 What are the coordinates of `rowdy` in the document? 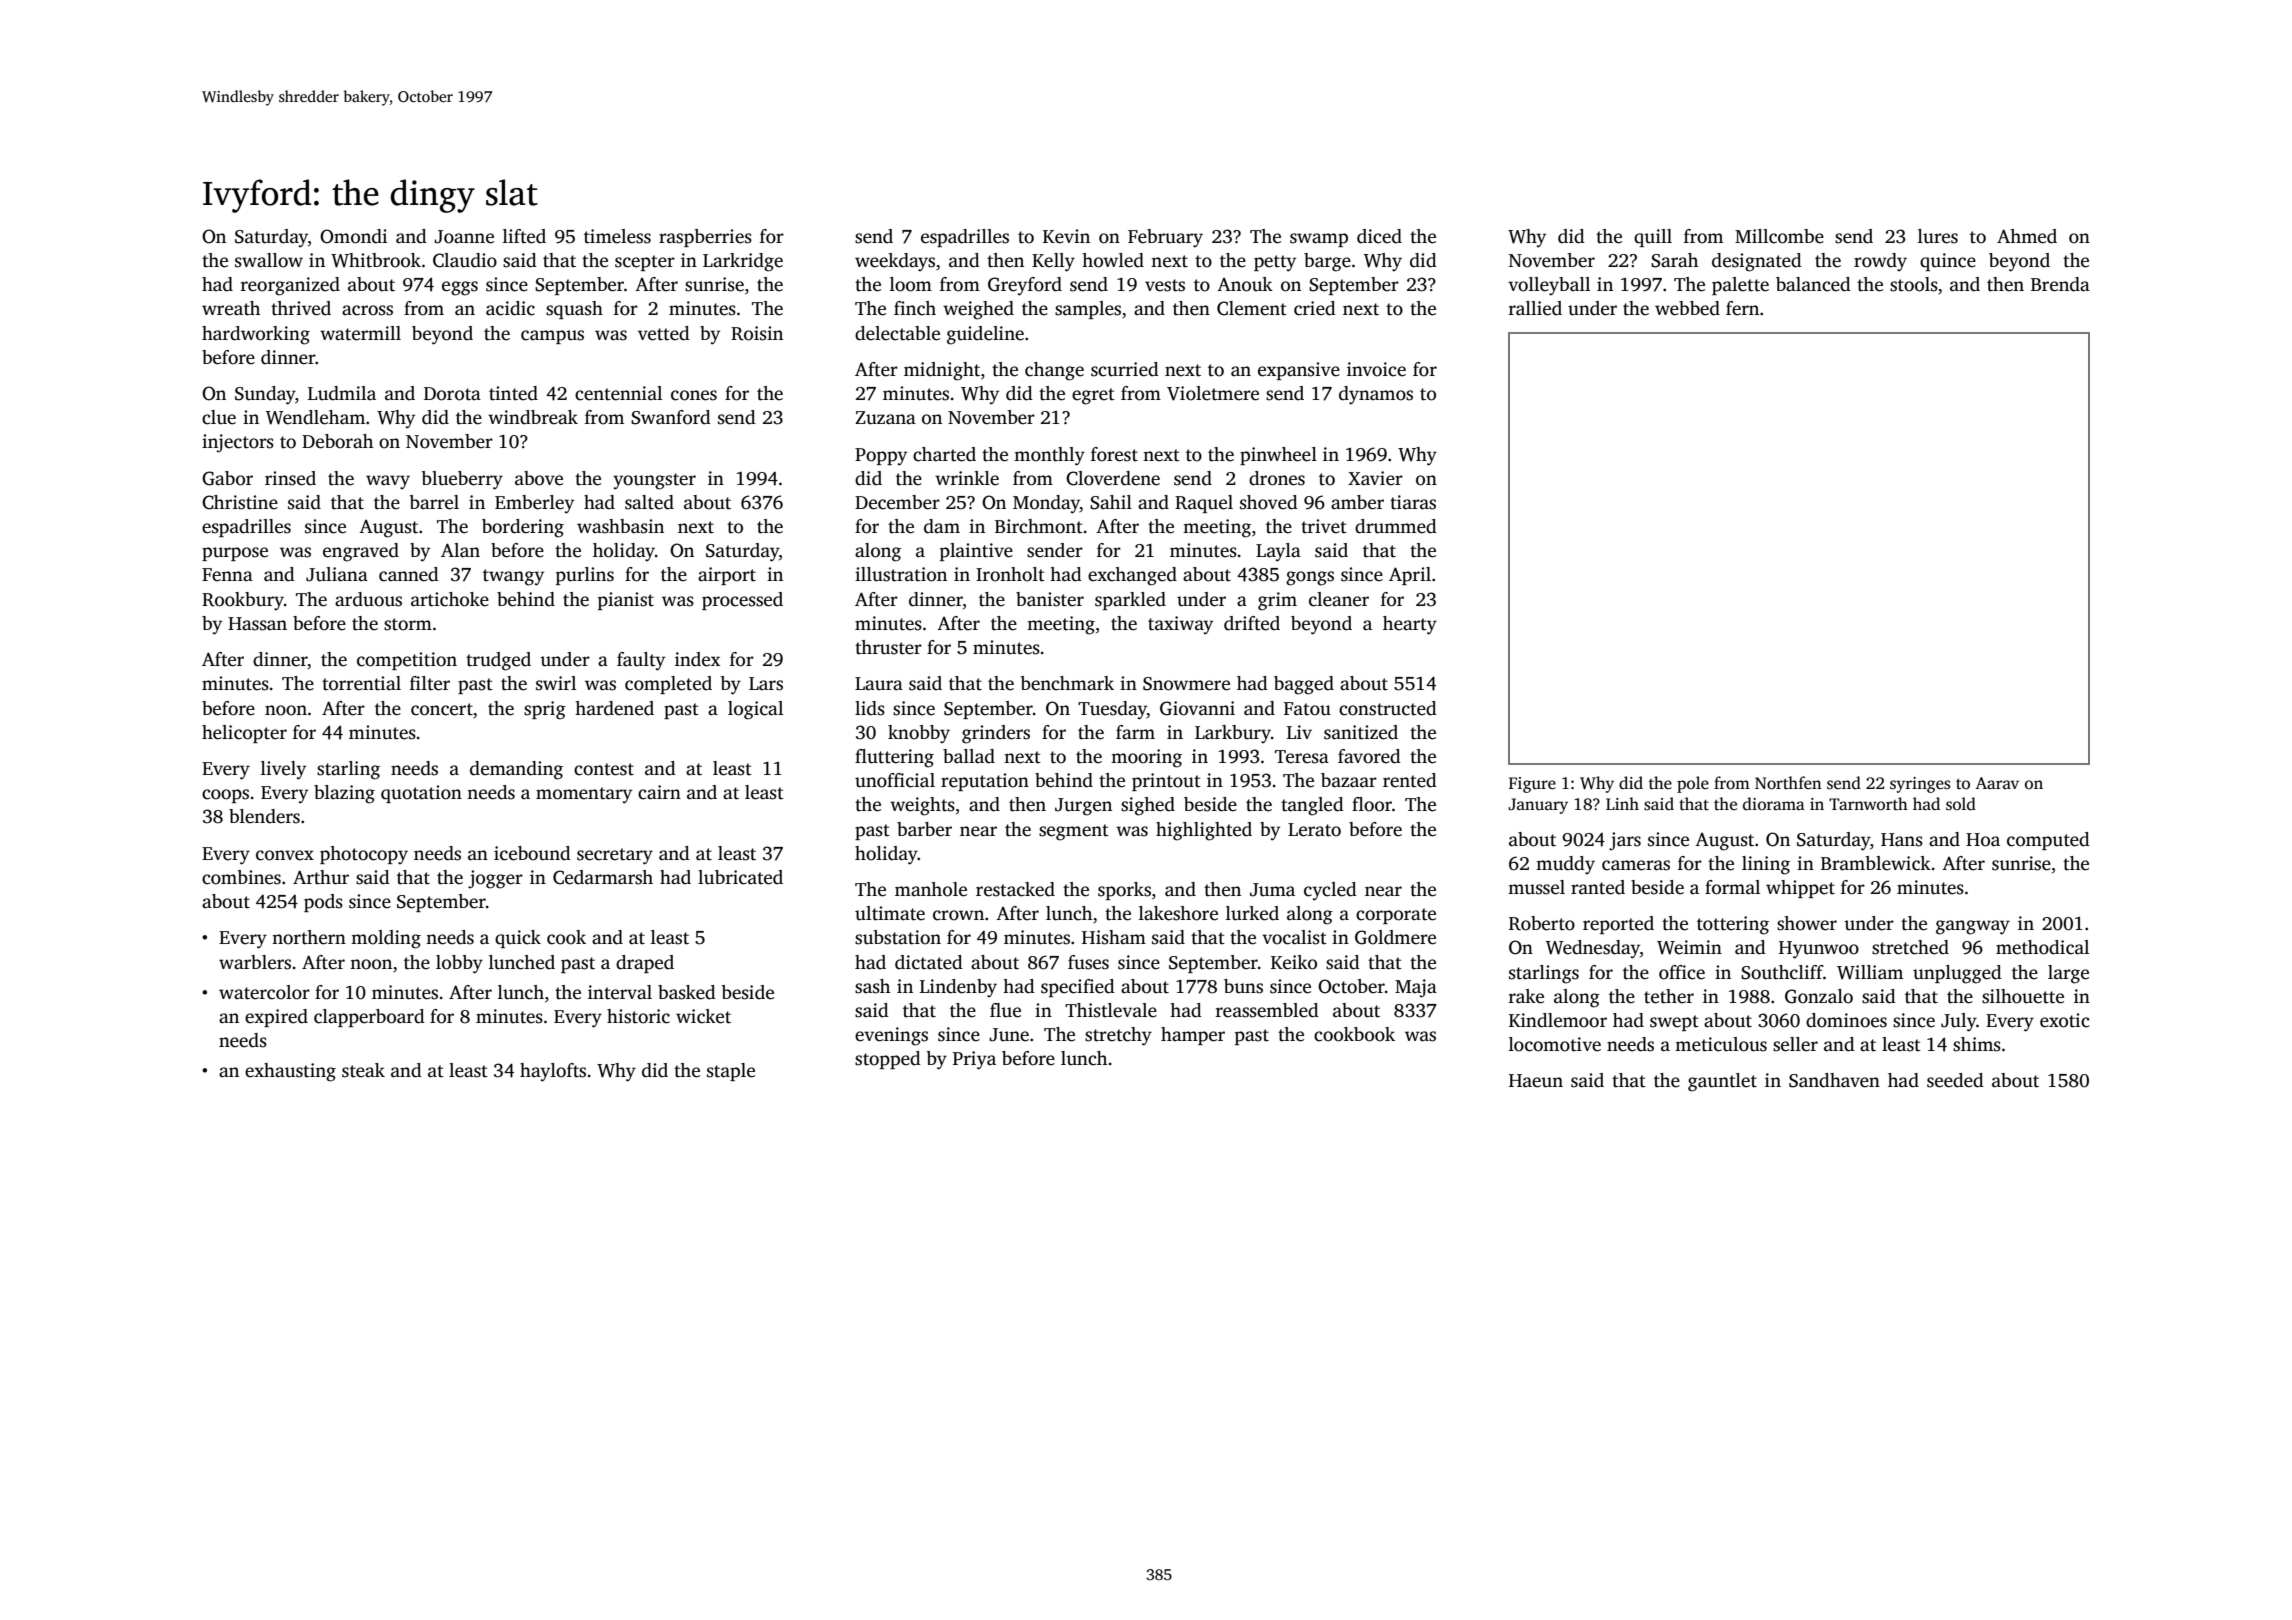 It's located at (1880, 262).
